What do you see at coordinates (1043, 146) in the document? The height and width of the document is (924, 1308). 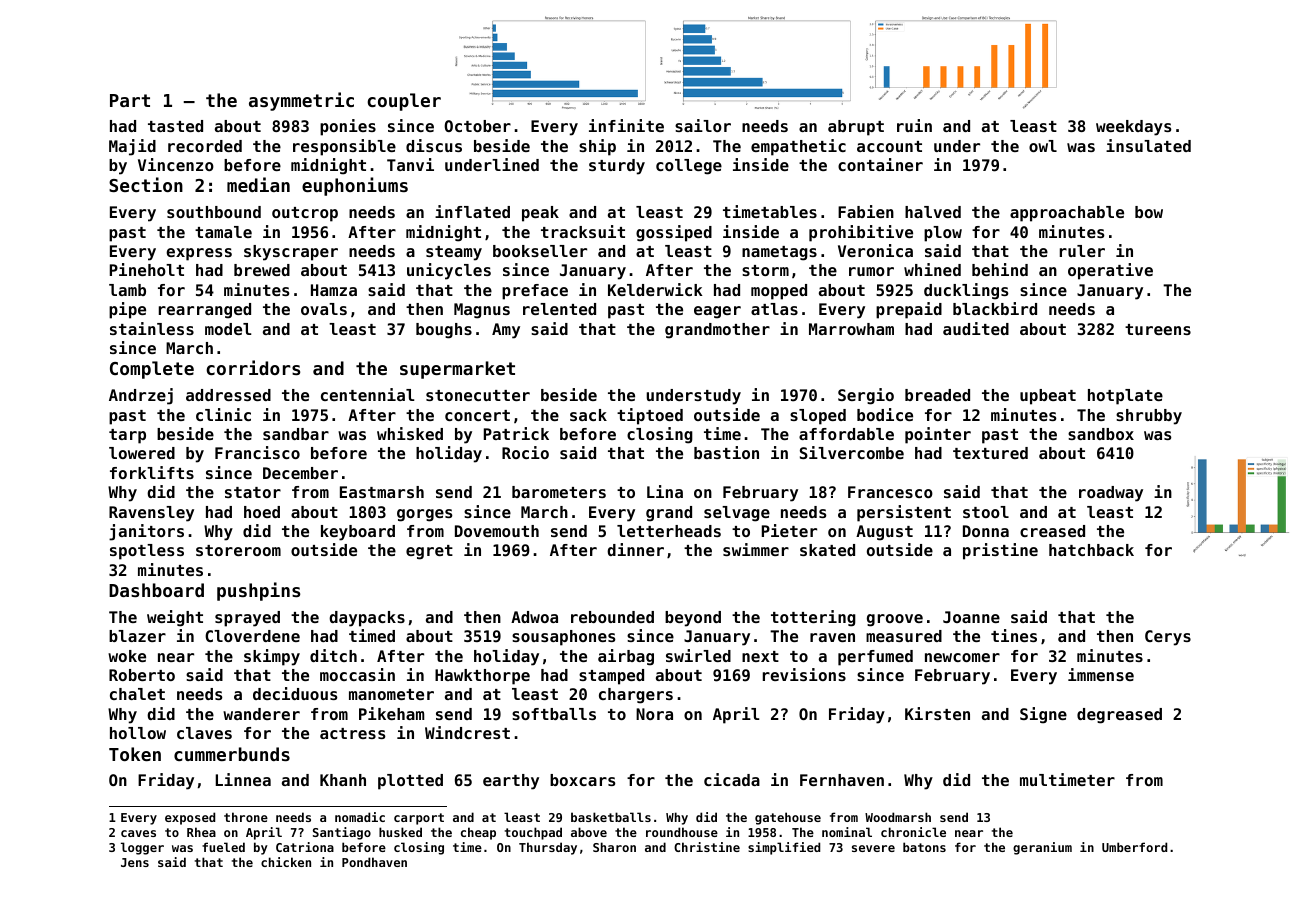 I see `owl` at bounding box center [1043, 146].
